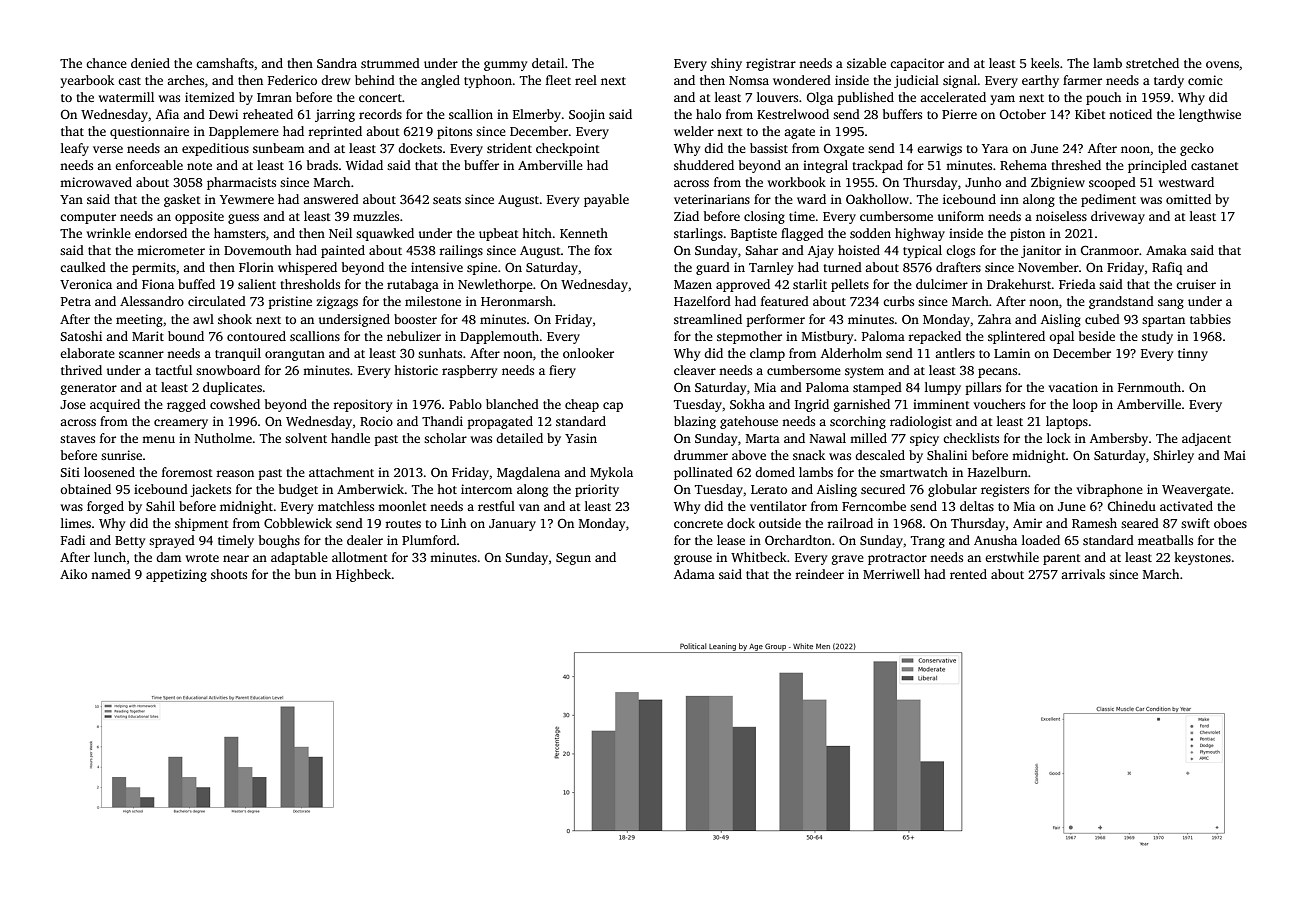 The image size is (1308, 924). What do you see at coordinates (917, 64) in the screenshot?
I see `capacitor` at bounding box center [917, 64].
